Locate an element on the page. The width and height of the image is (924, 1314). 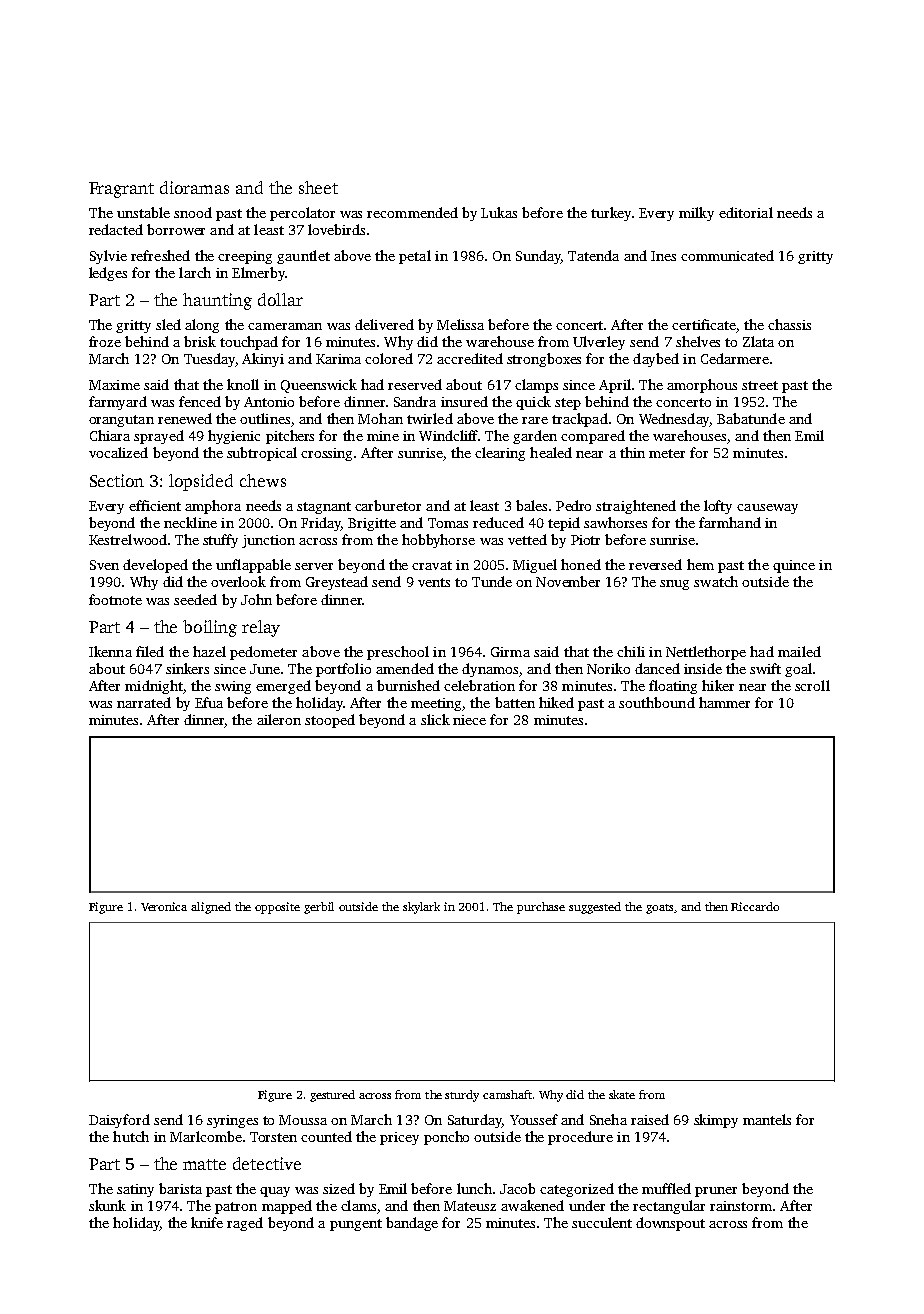
editorial is located at coordinates (746, 212).
